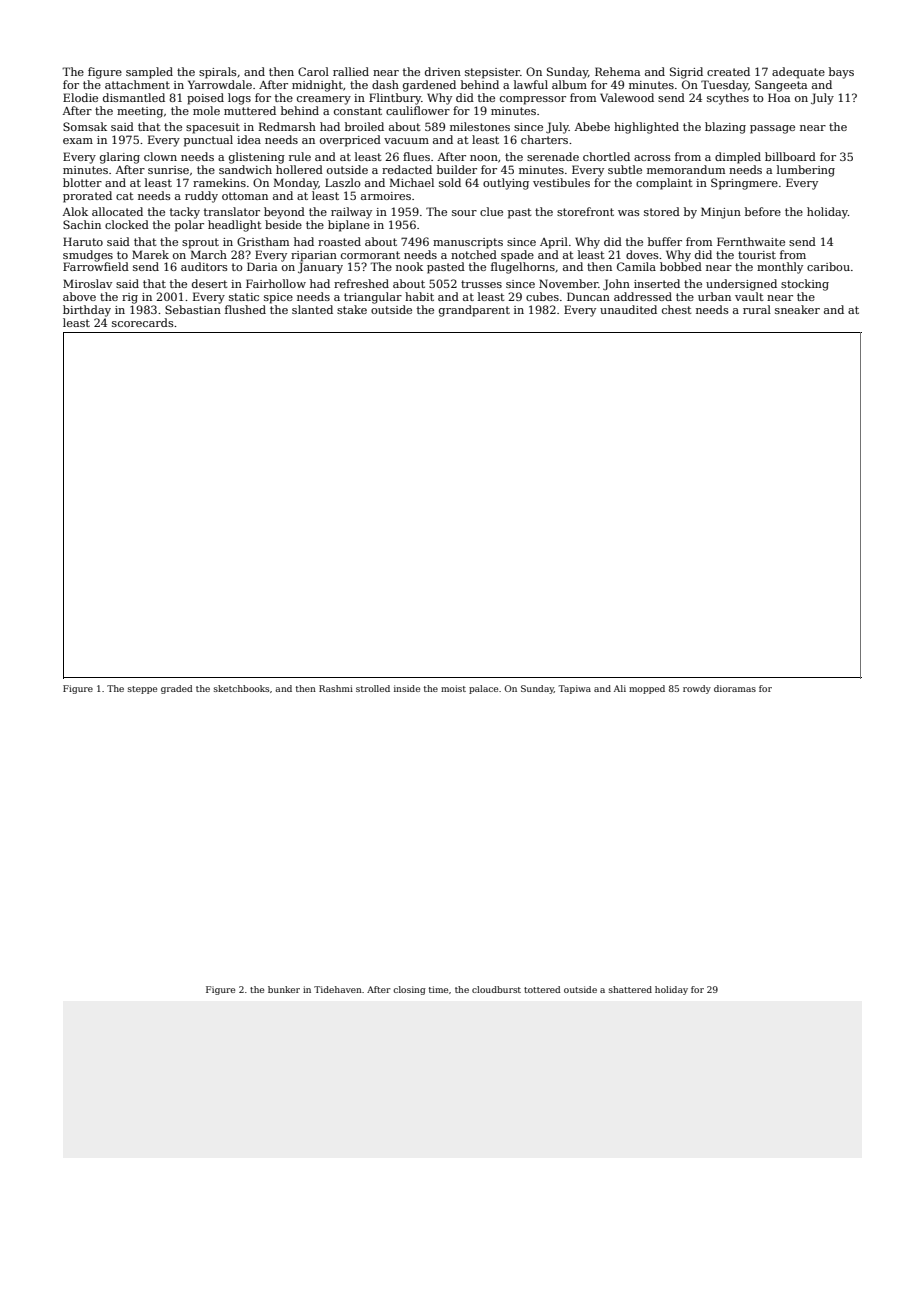 The height and width of the screenshot is (1308, 924). Describe the element at coordinates (797, 309) in the screenshot. I see `sneaker` at that location.
